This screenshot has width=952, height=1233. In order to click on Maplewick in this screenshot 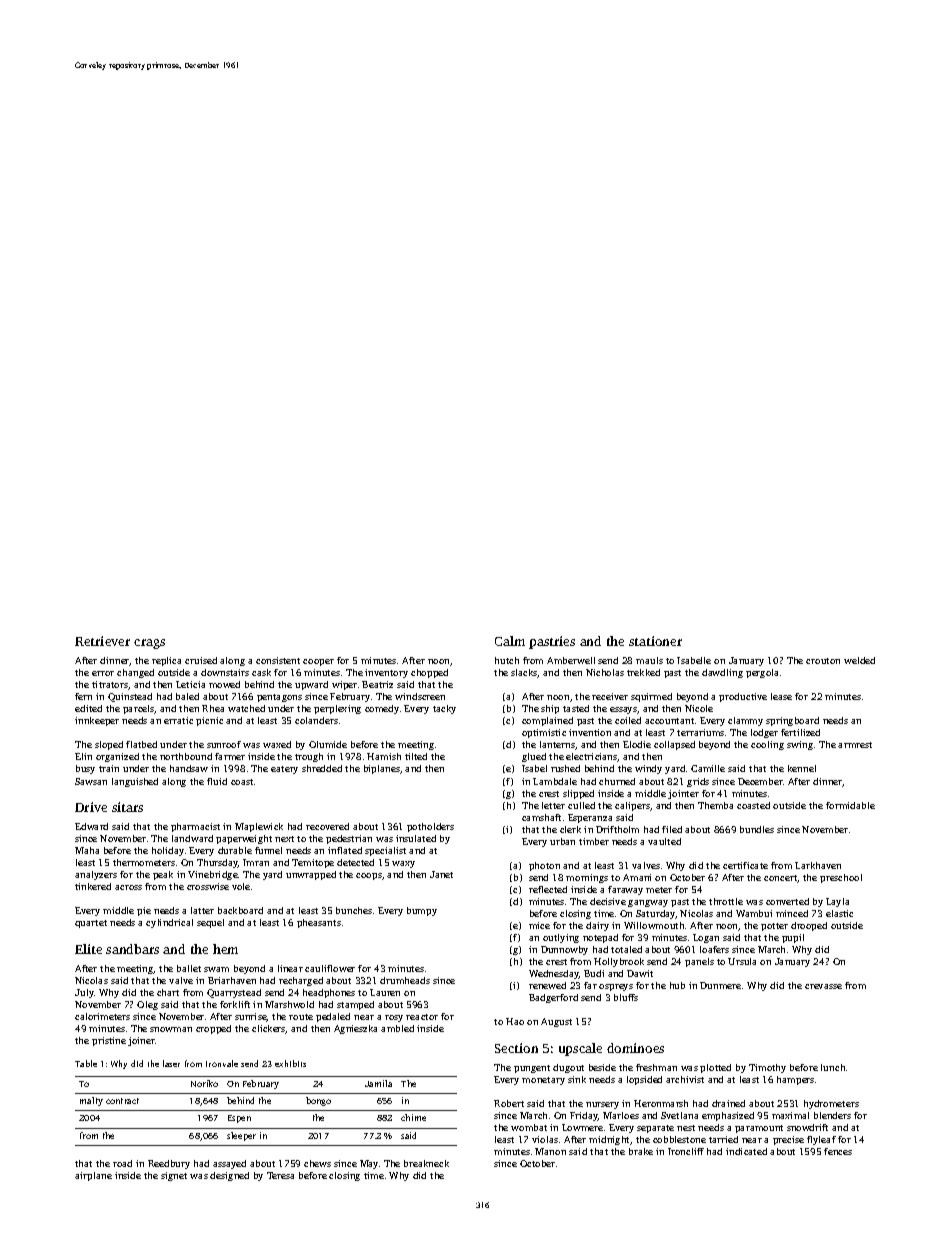, I will do `click(259, 827)`.
